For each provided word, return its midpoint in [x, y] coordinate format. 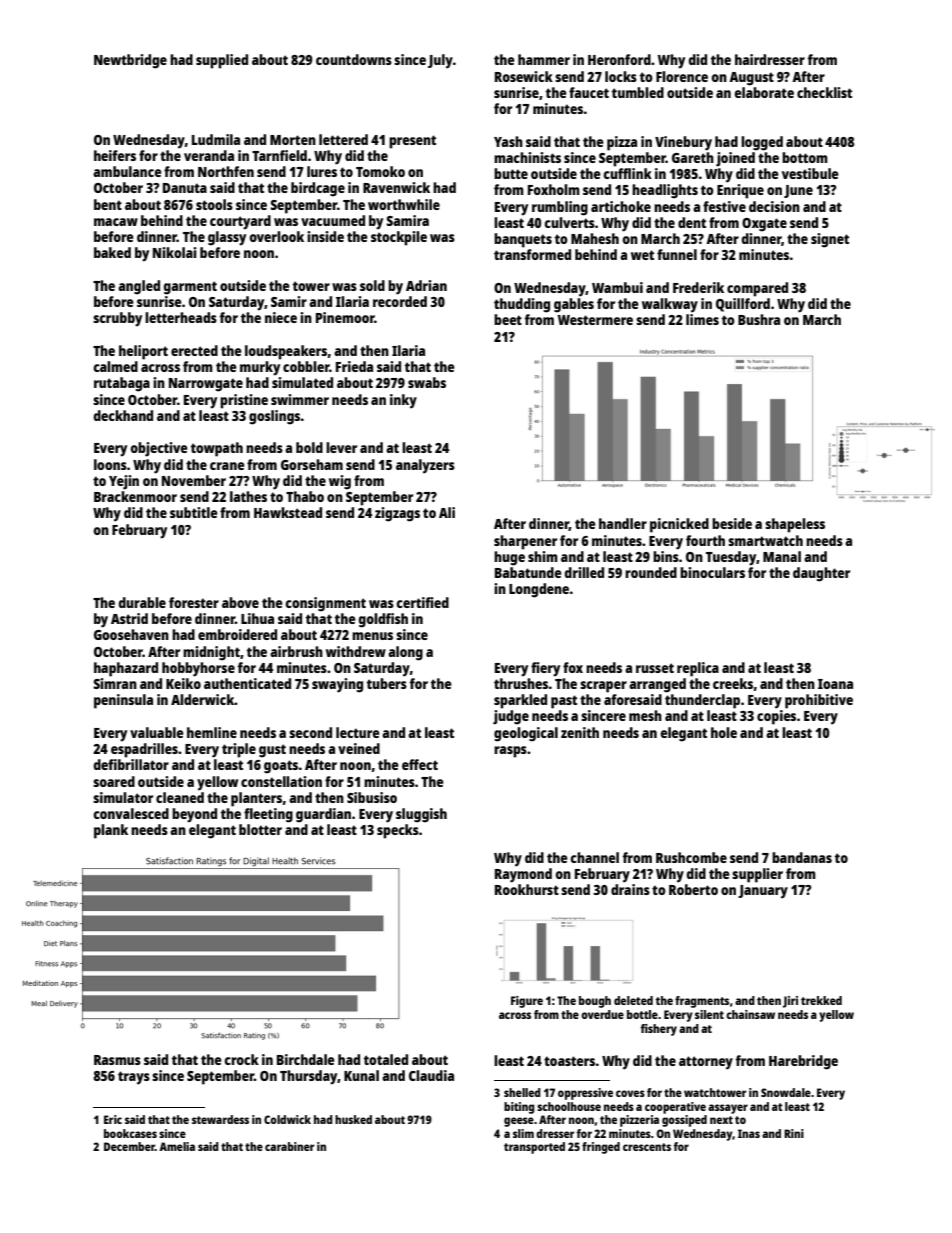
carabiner [290, 1146]
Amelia [177, 1146]
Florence [682, 76]
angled [139, 287]
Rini [794, 1133]
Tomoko [380, 171]
